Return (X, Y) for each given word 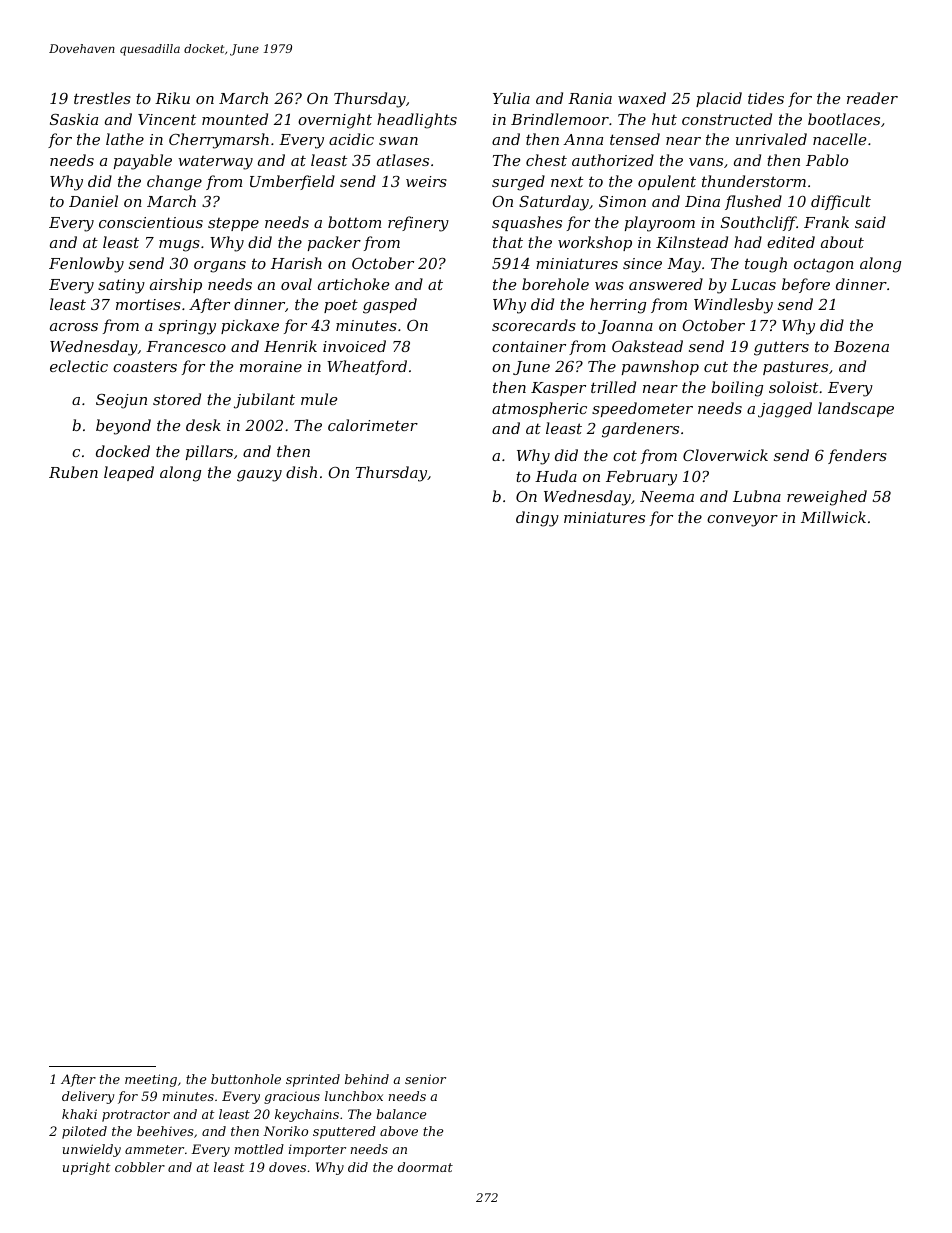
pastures (795, 368)
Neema (667, 496)
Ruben (73, 472)
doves (287, 1167)
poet (341, 306)
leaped (129, 473)
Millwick (833, 517)
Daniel (93, 201)
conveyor (742, 521)
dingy (537, 519)
